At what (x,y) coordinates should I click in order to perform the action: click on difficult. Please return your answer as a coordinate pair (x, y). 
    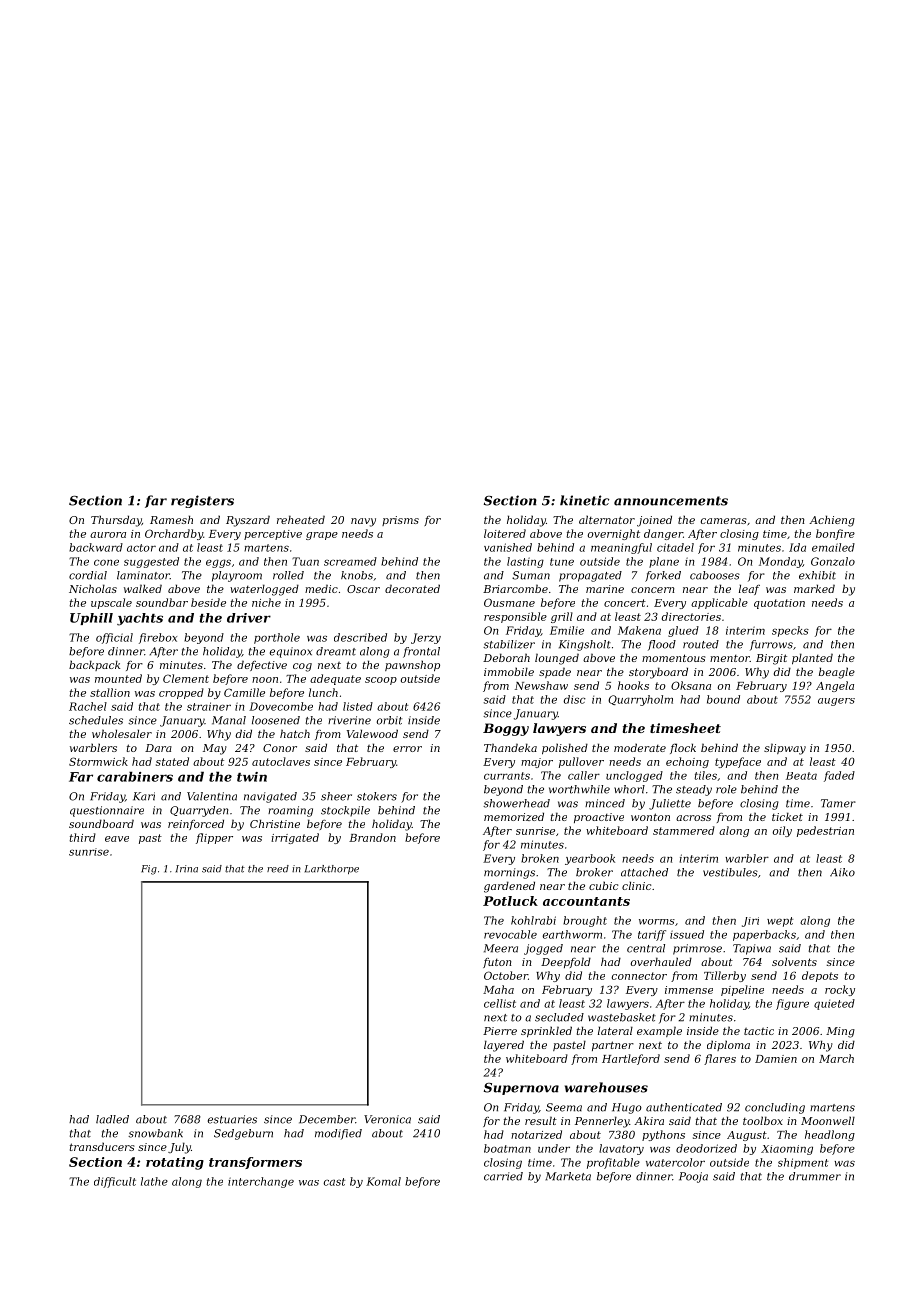
    Looking at the image, I should click on (115, 1182).
